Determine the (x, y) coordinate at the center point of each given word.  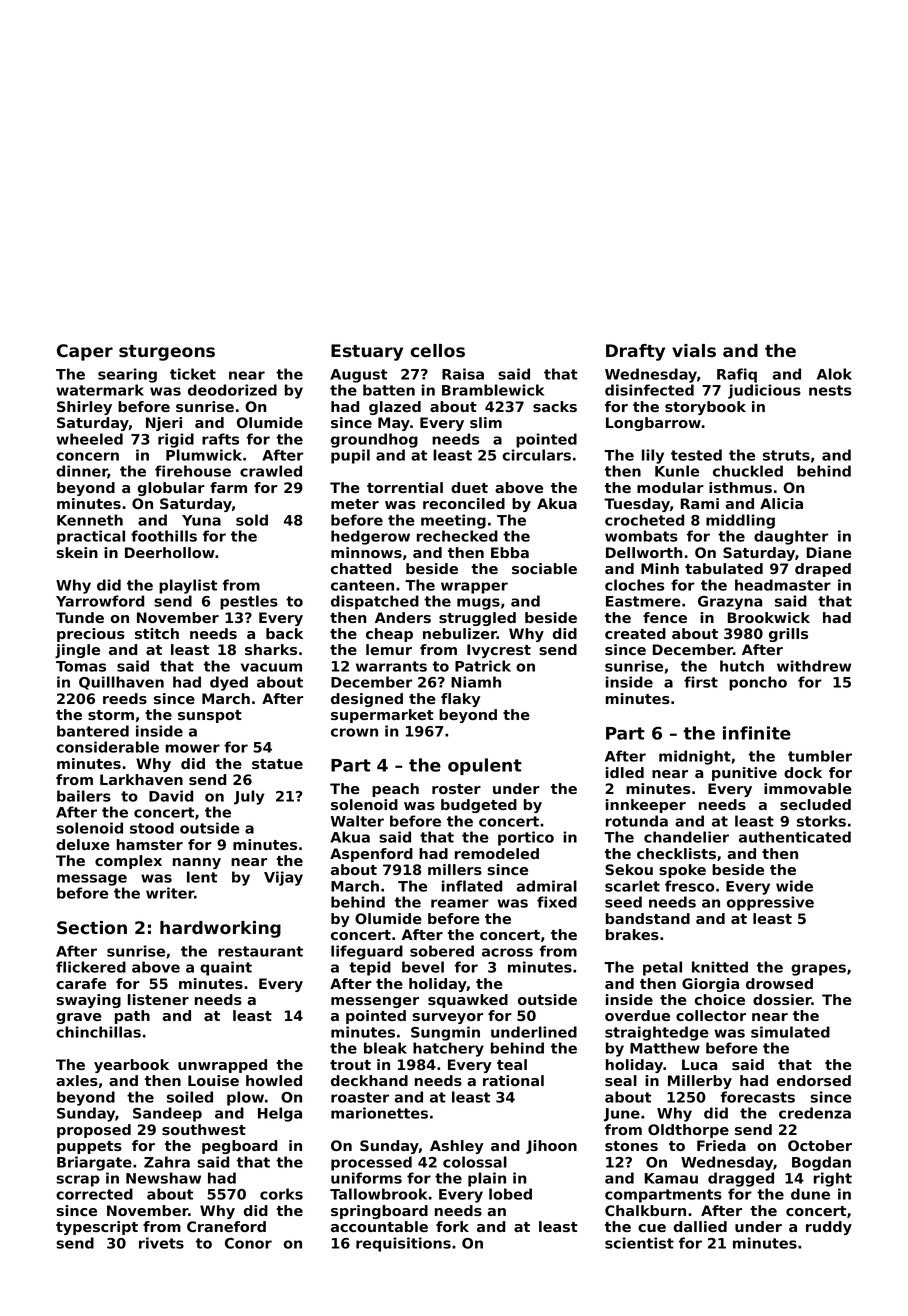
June (622, 1115)
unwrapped (222, 1066)
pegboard (239, 1147)
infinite (757, 733)
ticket (193, 374)
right (833, 1179)
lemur (389, 649)
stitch (157, 633)
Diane (829, 552)
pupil (350, 456)
